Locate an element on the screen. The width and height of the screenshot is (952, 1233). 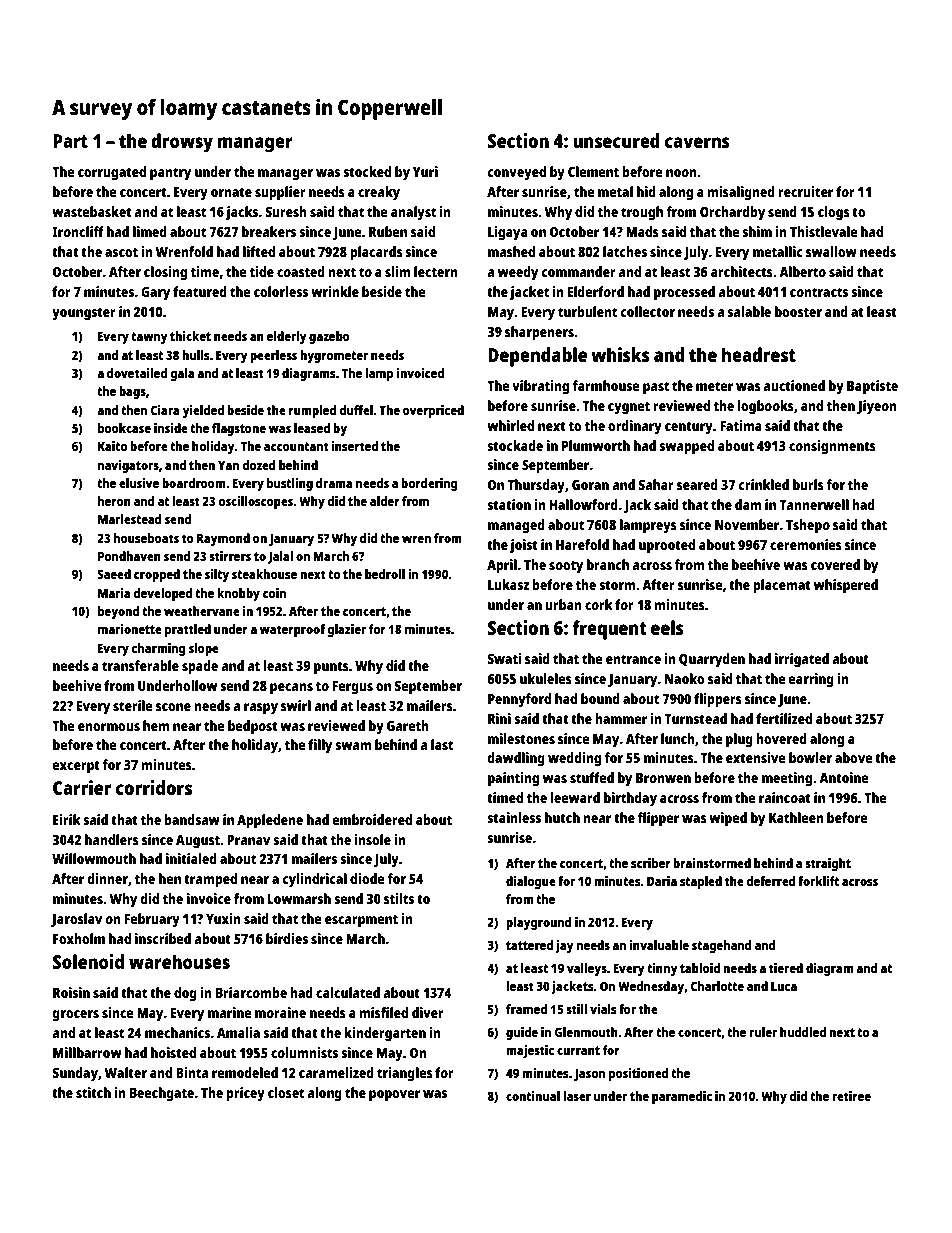
Thursday is located at coordinates (536, 486).
